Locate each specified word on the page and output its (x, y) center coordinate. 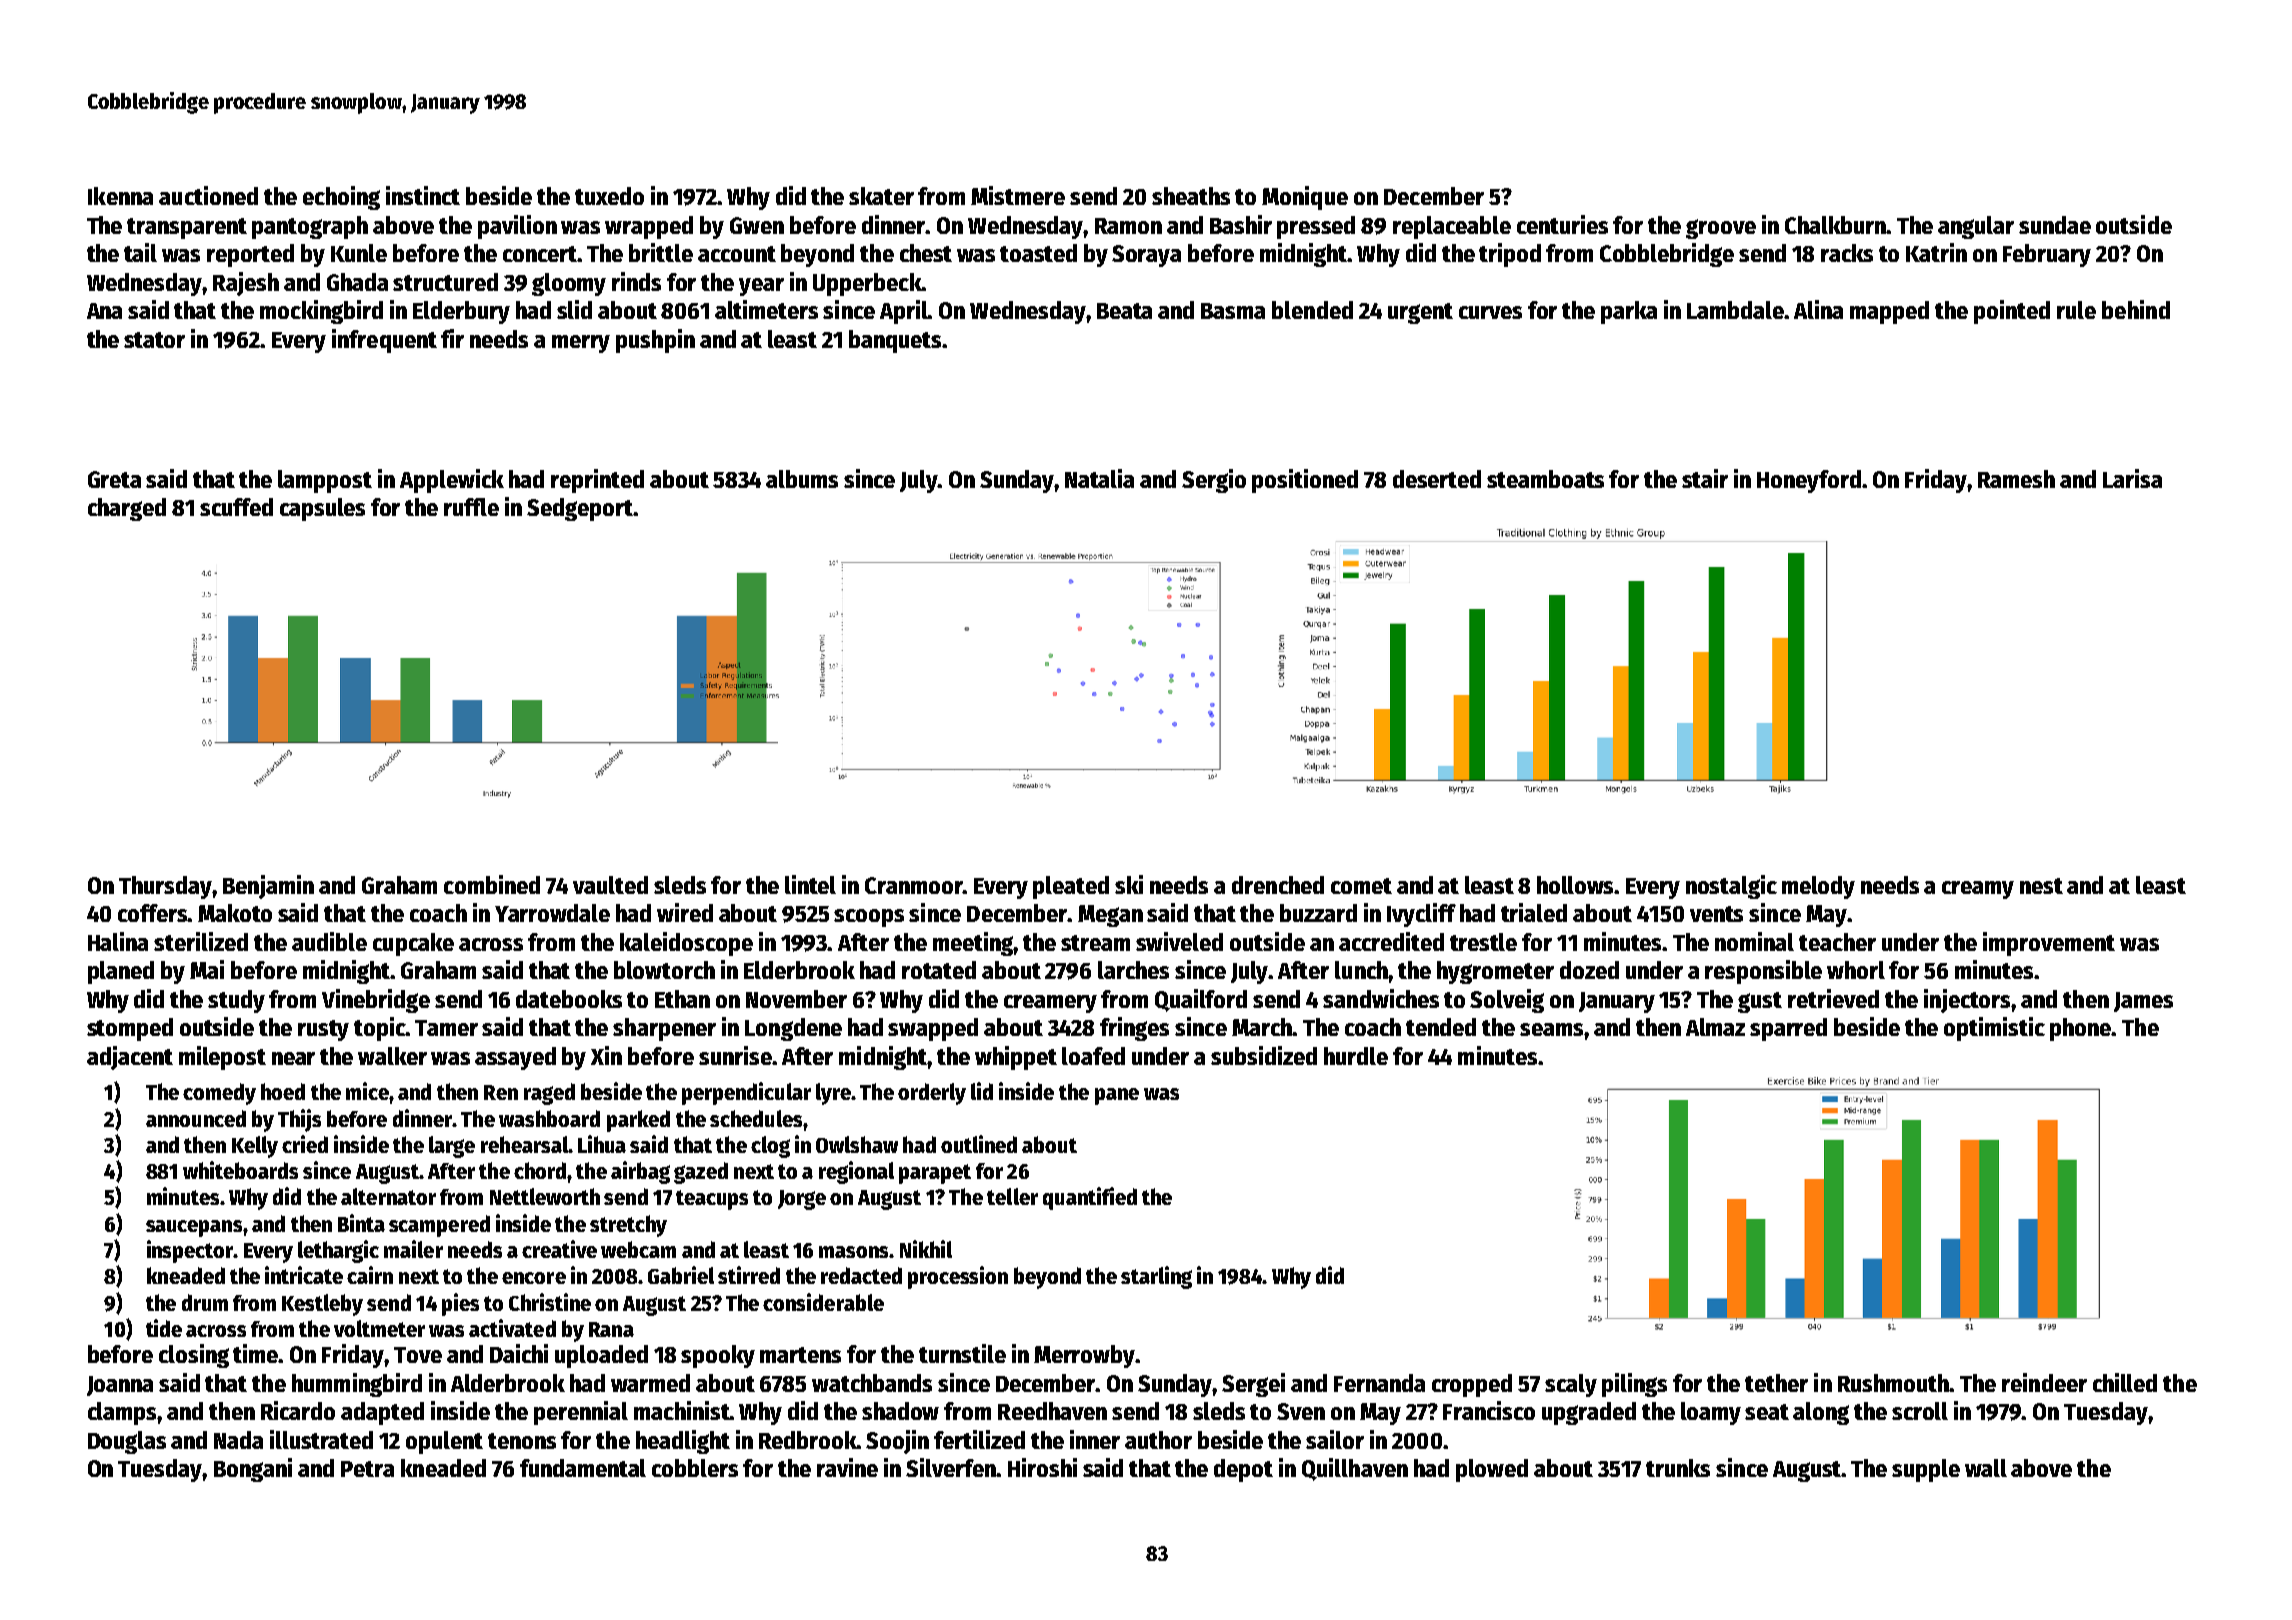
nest (2041, 886)
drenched (1278, 885)
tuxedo (609, 196)
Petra (367, 1469)
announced (196, 1118)
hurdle (1356, 1056)
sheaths (1191, 196)
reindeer (2044, 1382)
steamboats (1545, 479)
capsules (322, 509)
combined (492, 884)
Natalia (1099, 478)
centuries (1562, 224)
